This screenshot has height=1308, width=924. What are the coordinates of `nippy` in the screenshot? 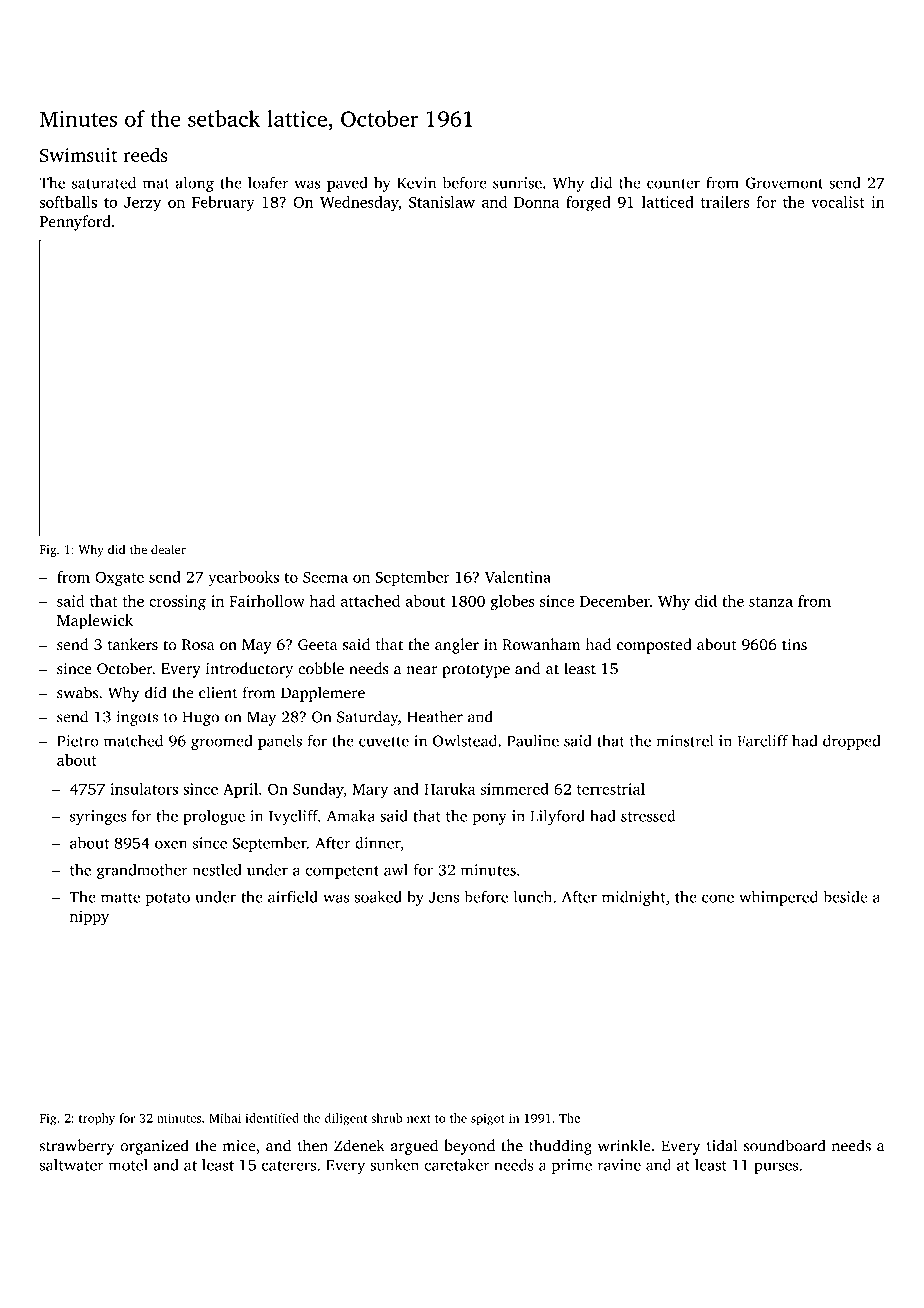 It's located at (89, 918).
